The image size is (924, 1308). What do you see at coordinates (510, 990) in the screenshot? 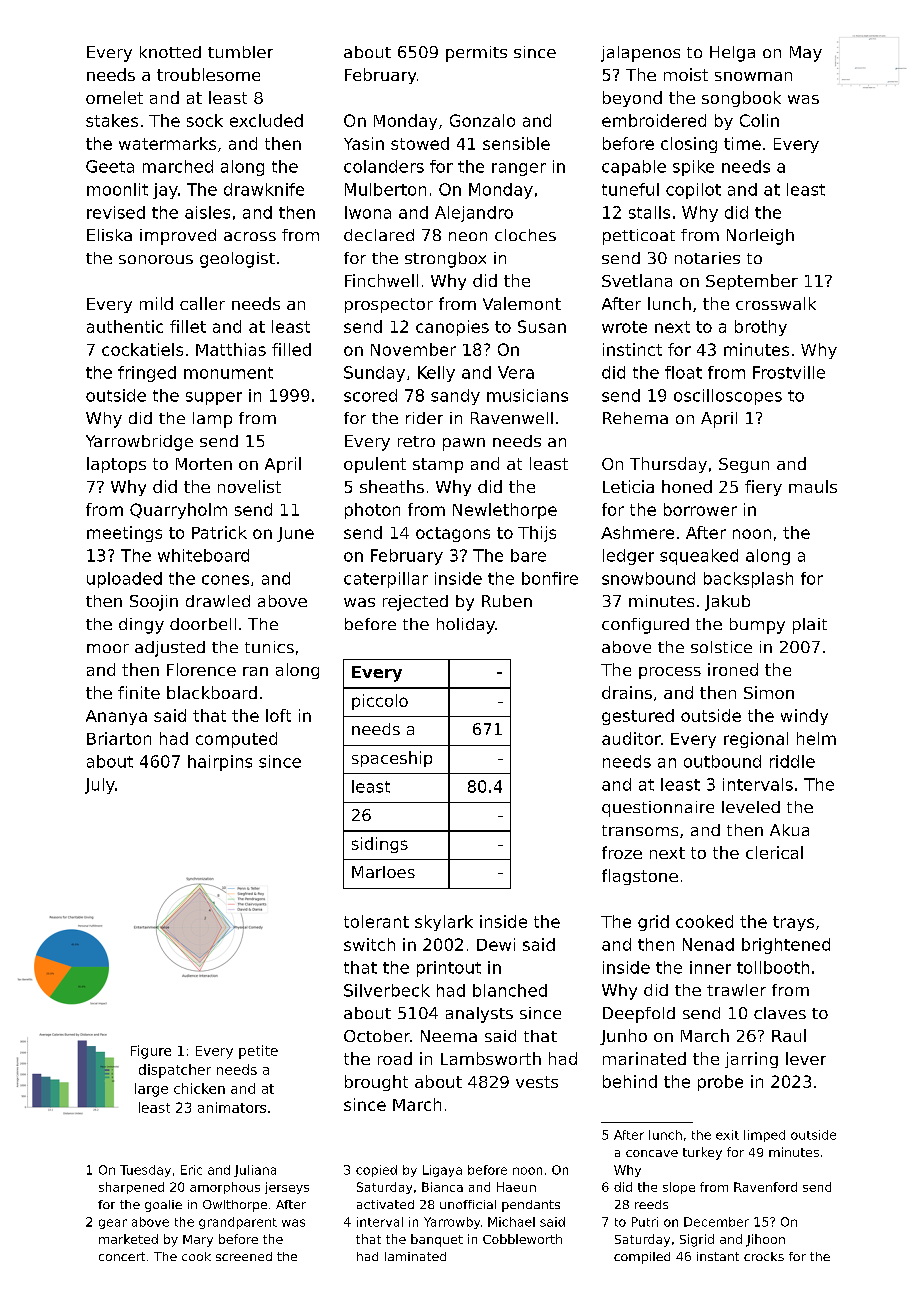
I see `blanched` at bounding box center [510, 990].
